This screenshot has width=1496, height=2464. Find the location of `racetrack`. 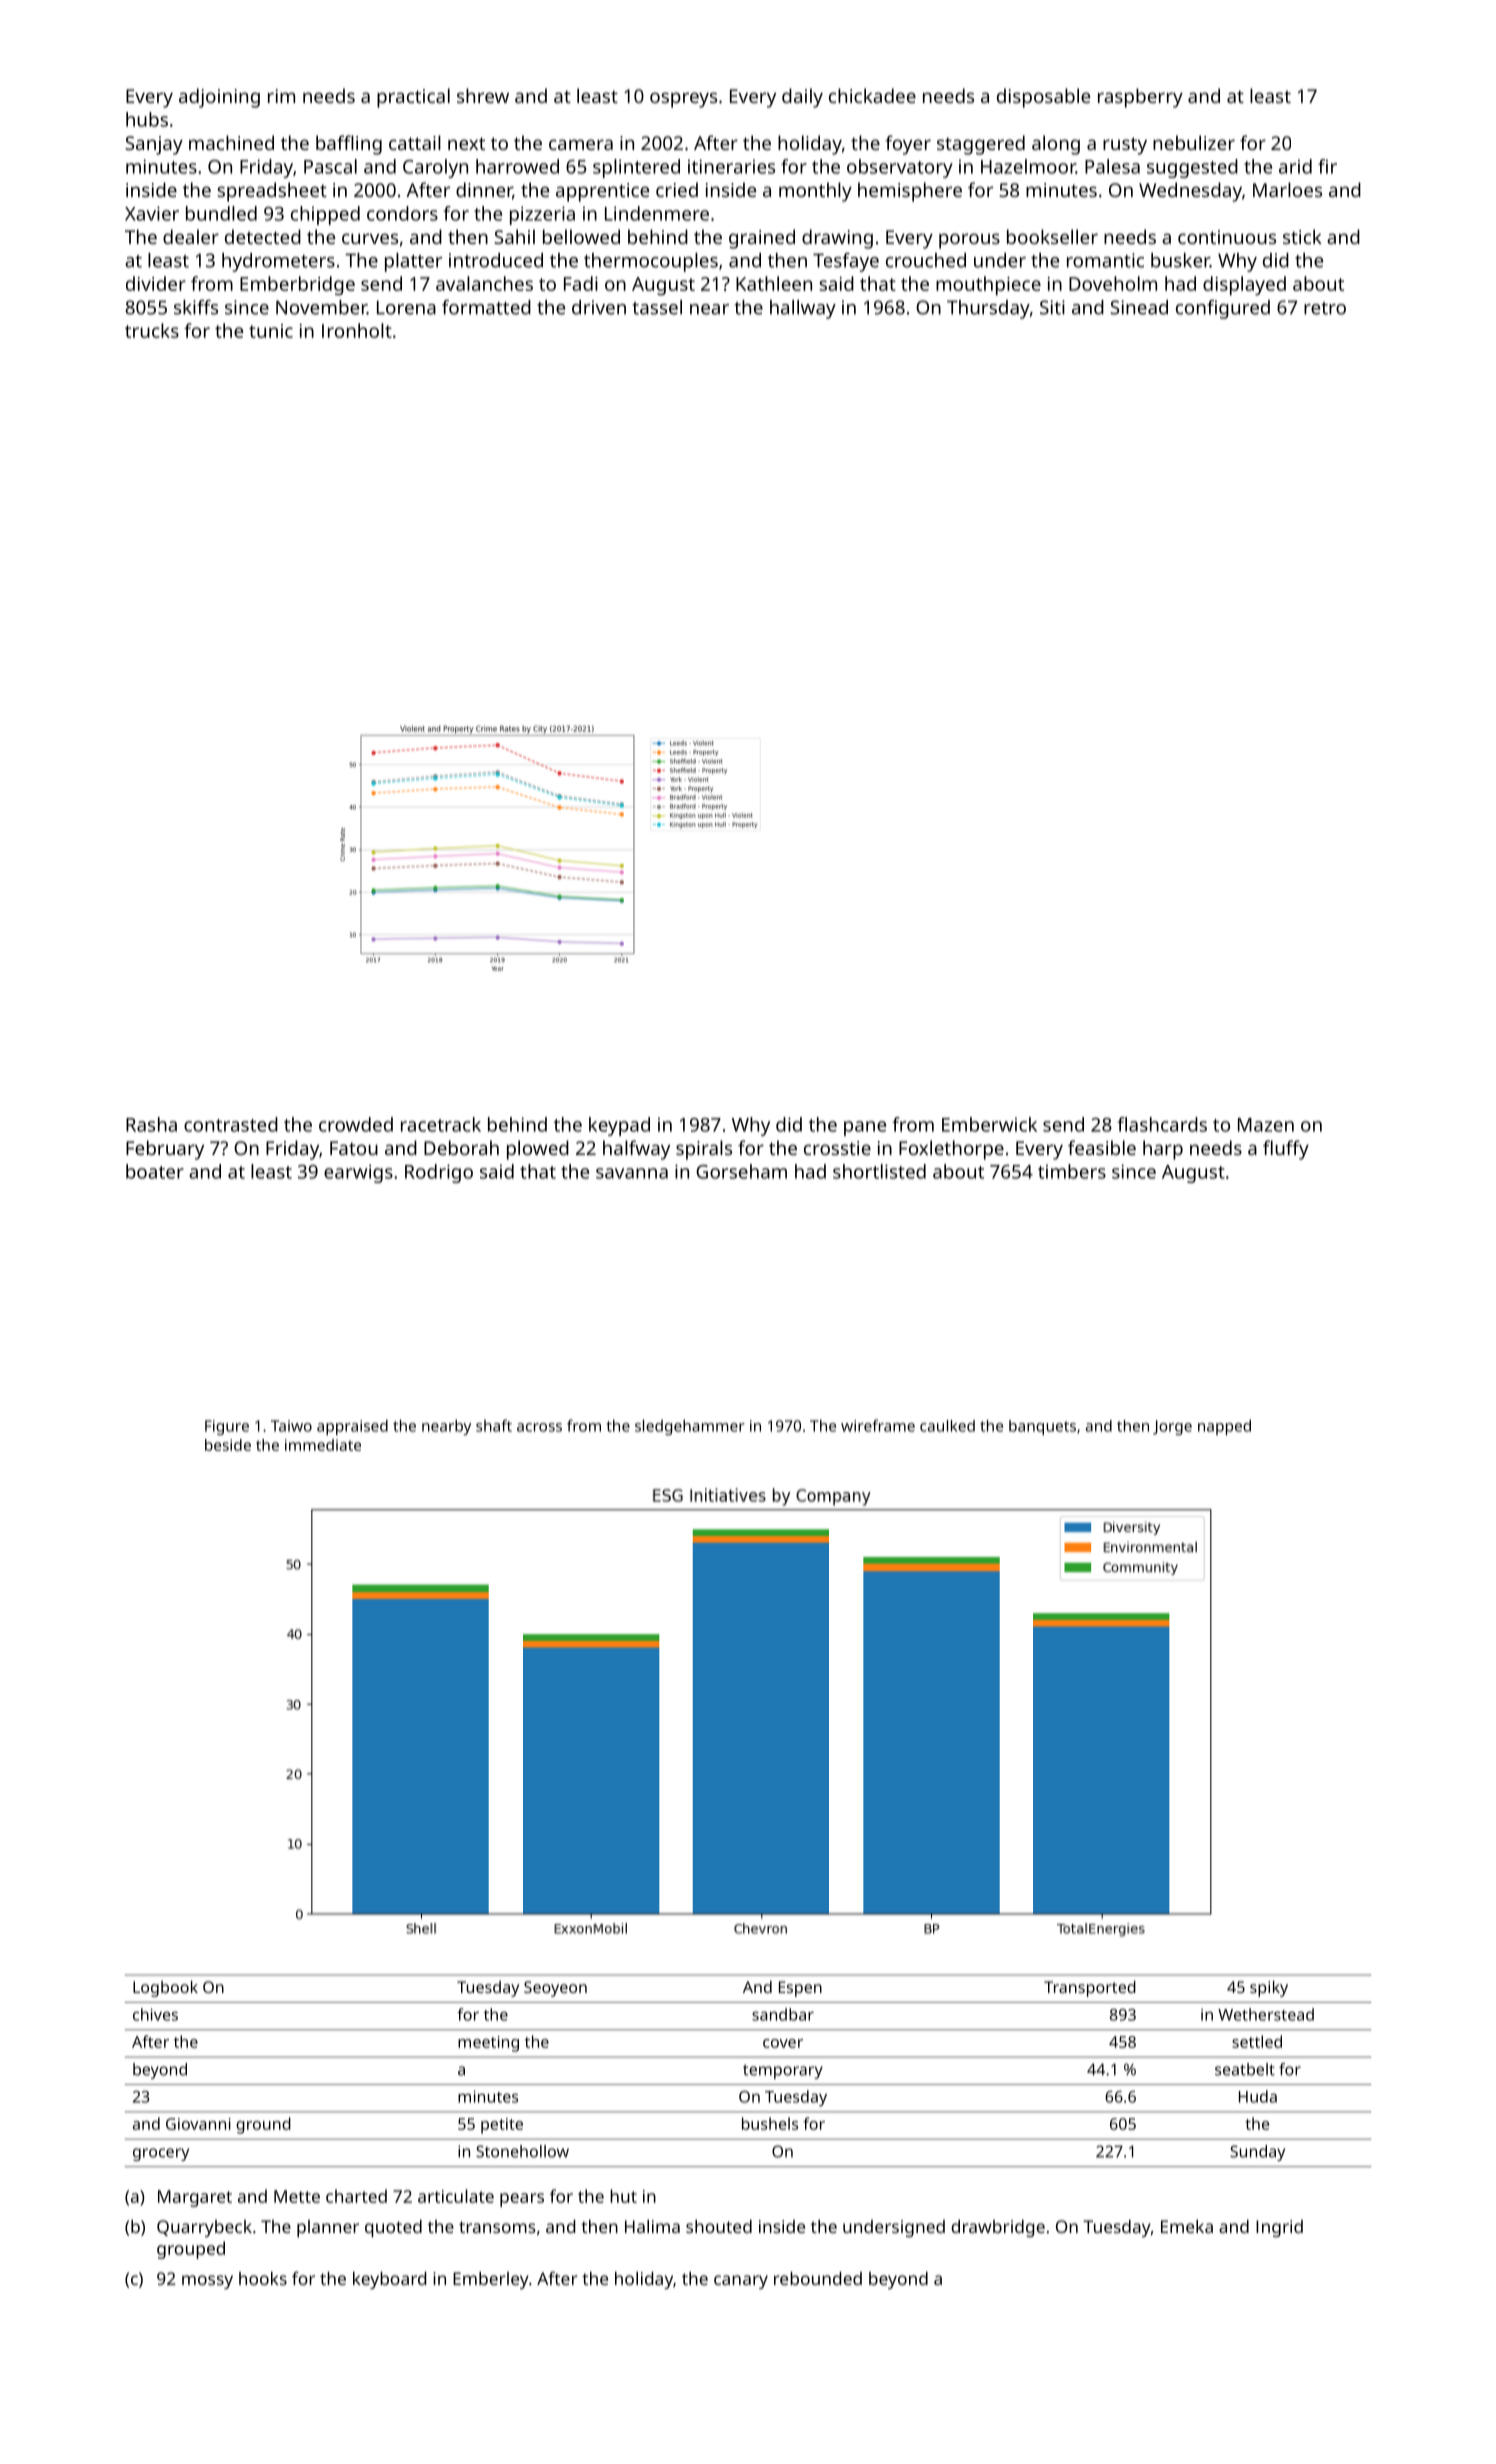

racetrack is located at coordinates (441, 1124).
